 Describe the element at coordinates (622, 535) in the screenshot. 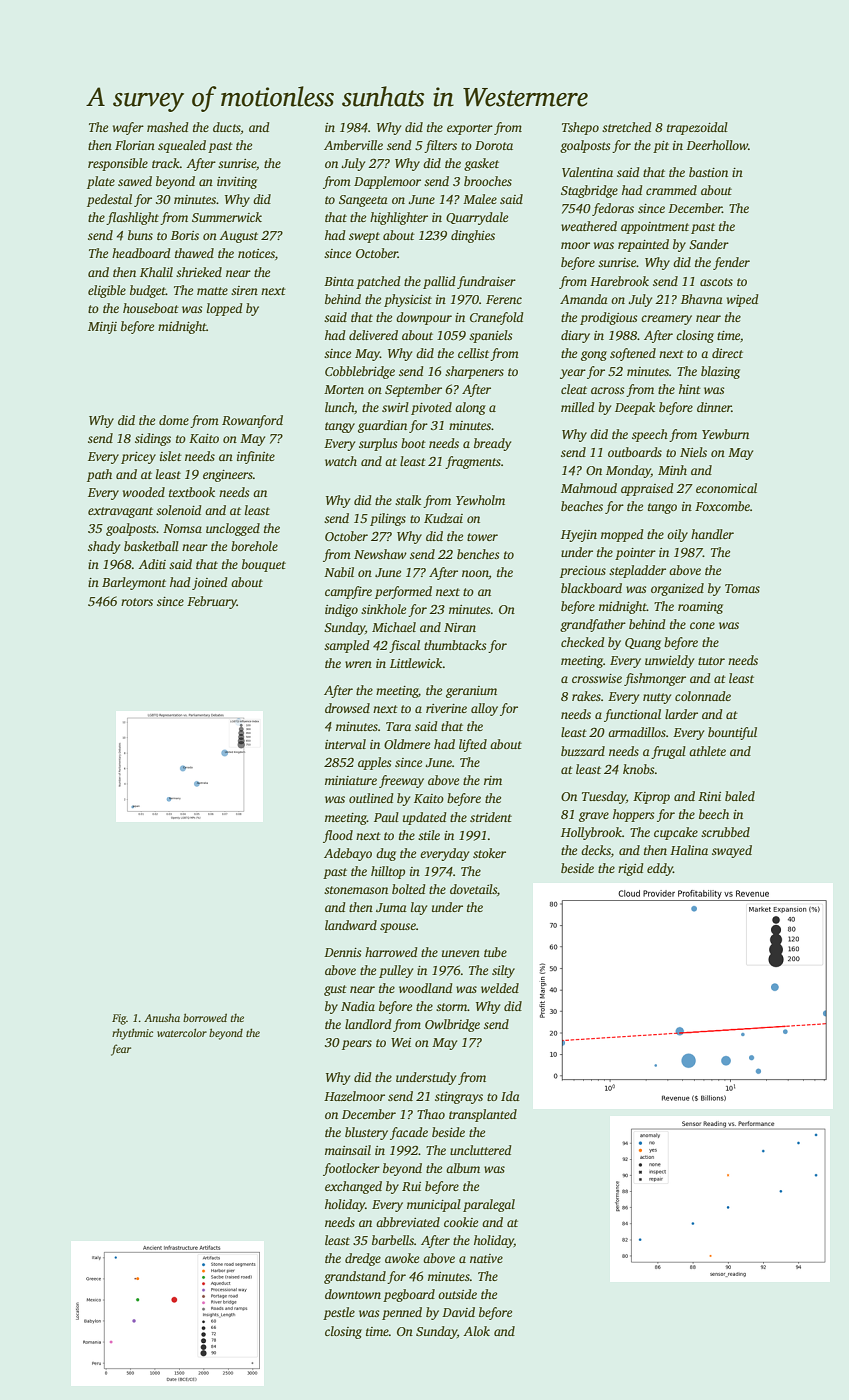

I see `mopped` at that location.
